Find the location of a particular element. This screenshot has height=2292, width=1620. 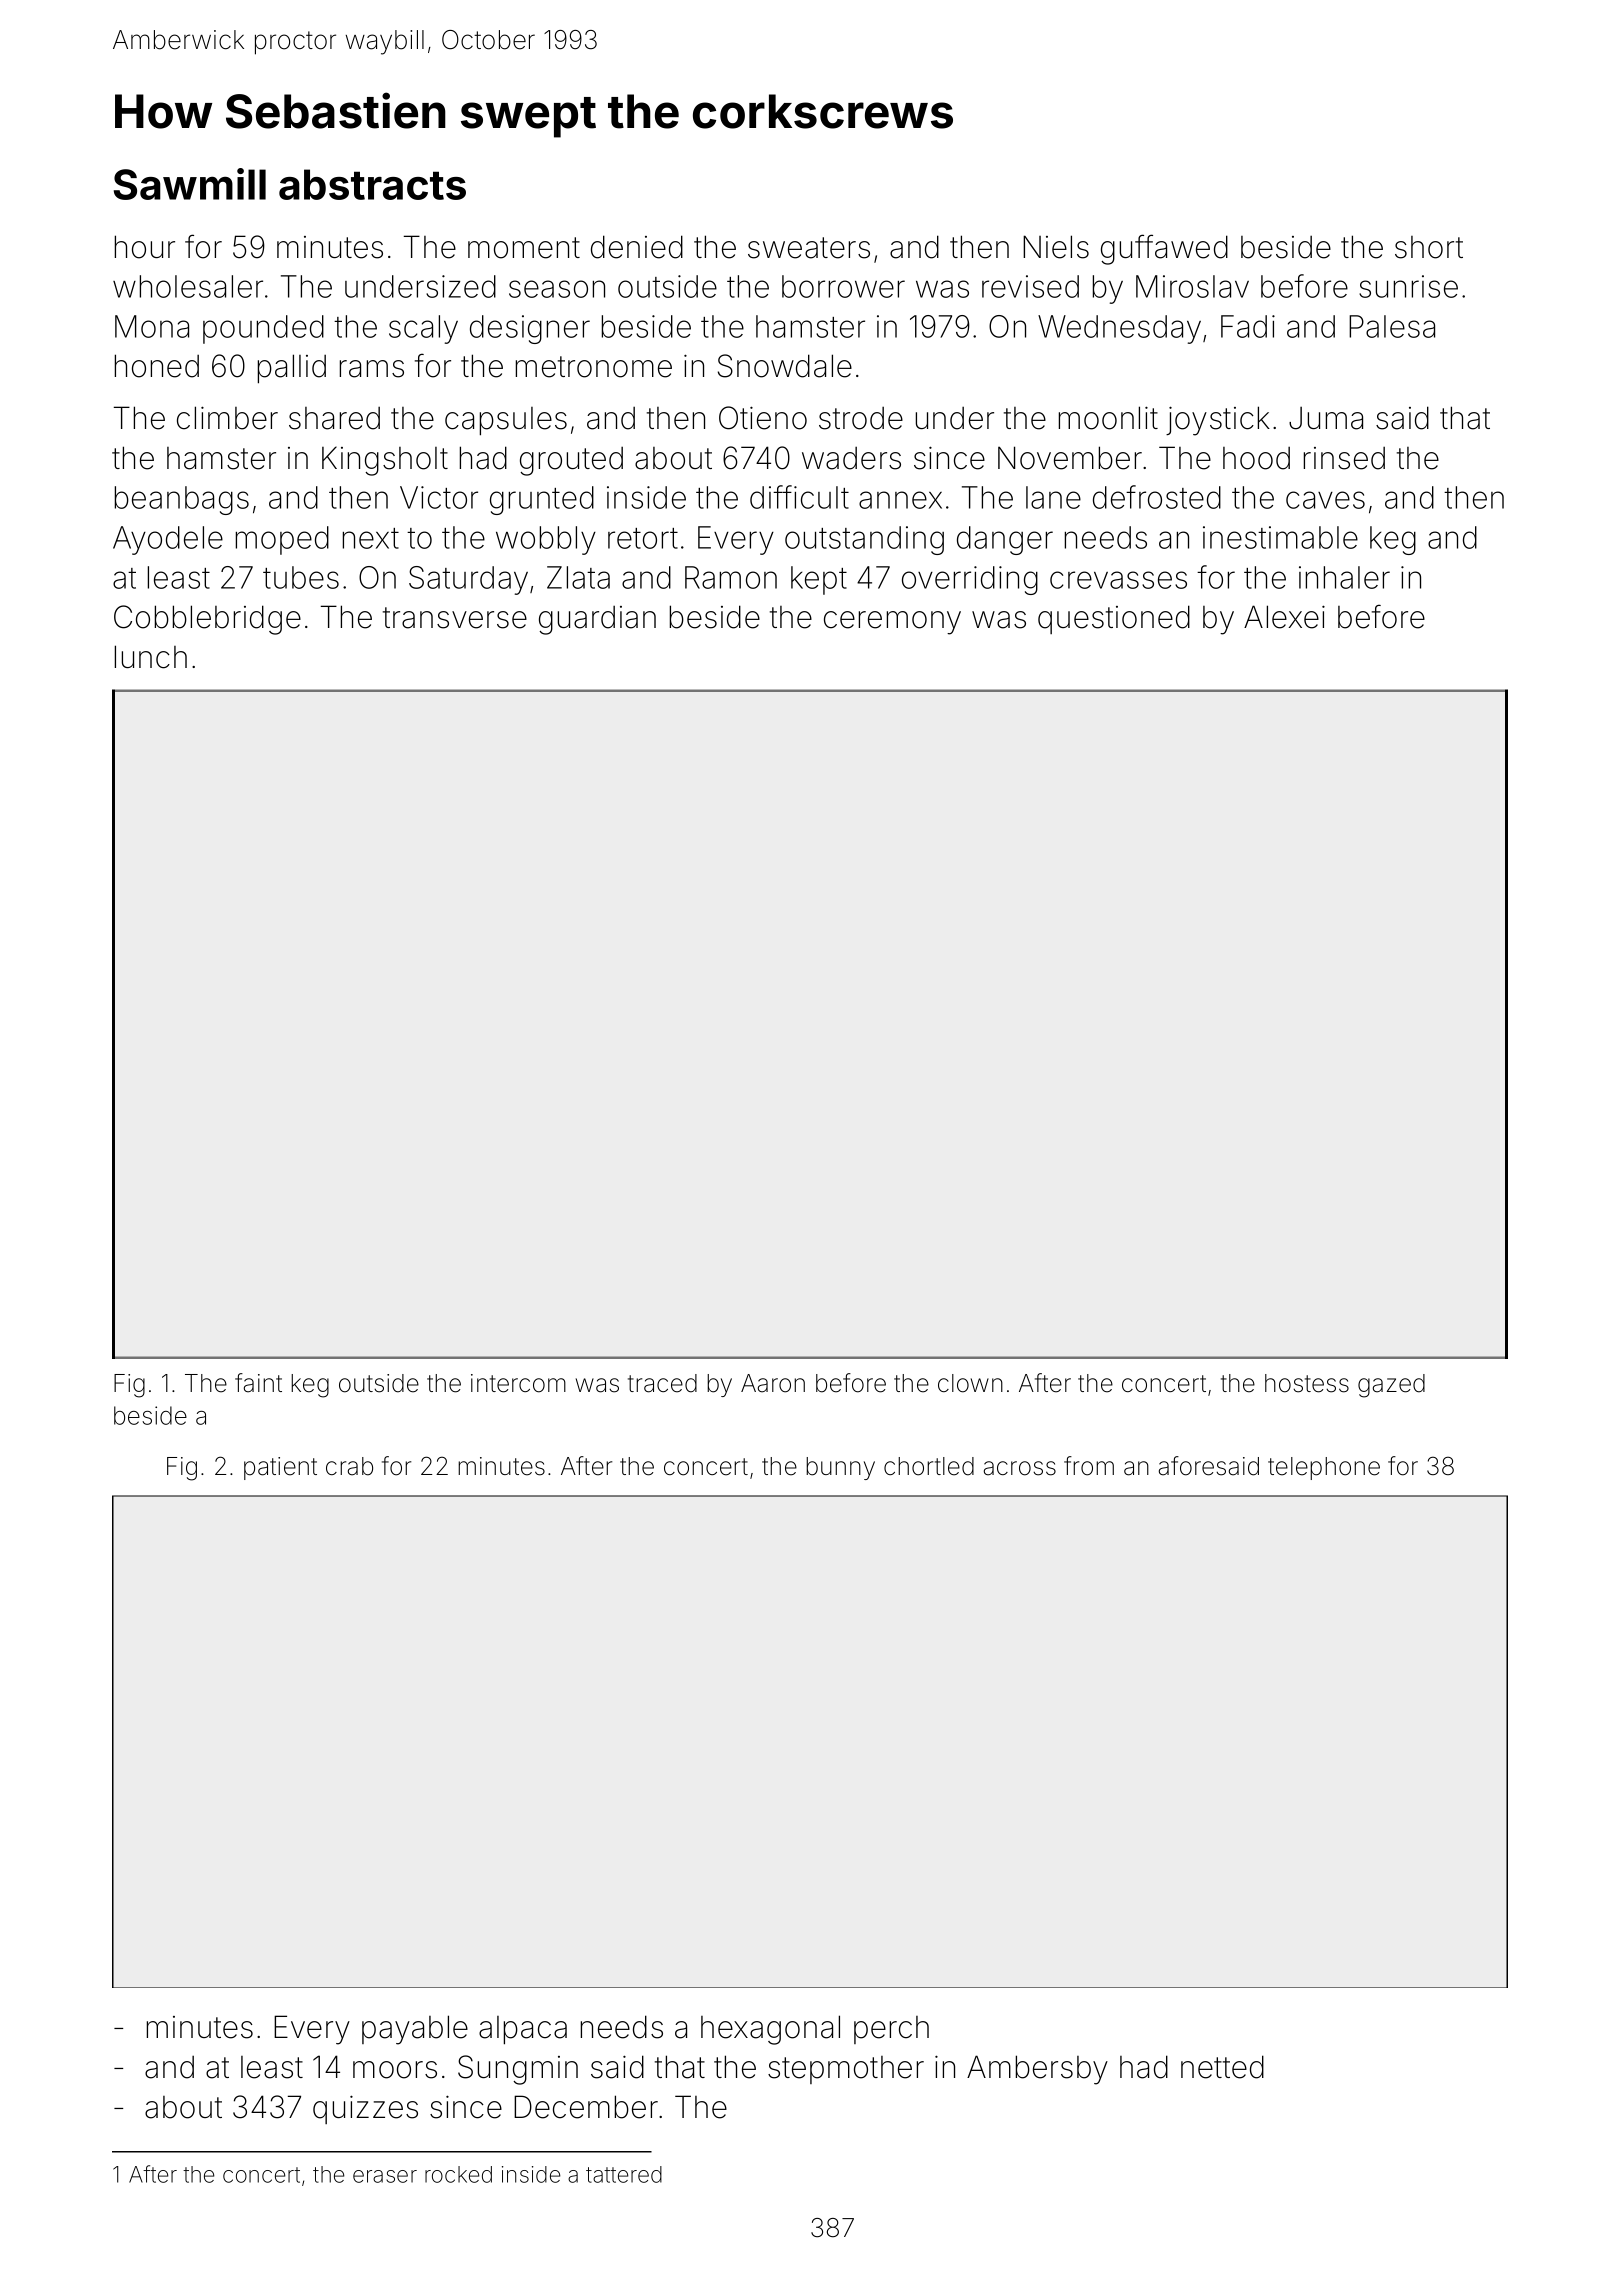

sunrise is located at coordinates (1408, 286).
